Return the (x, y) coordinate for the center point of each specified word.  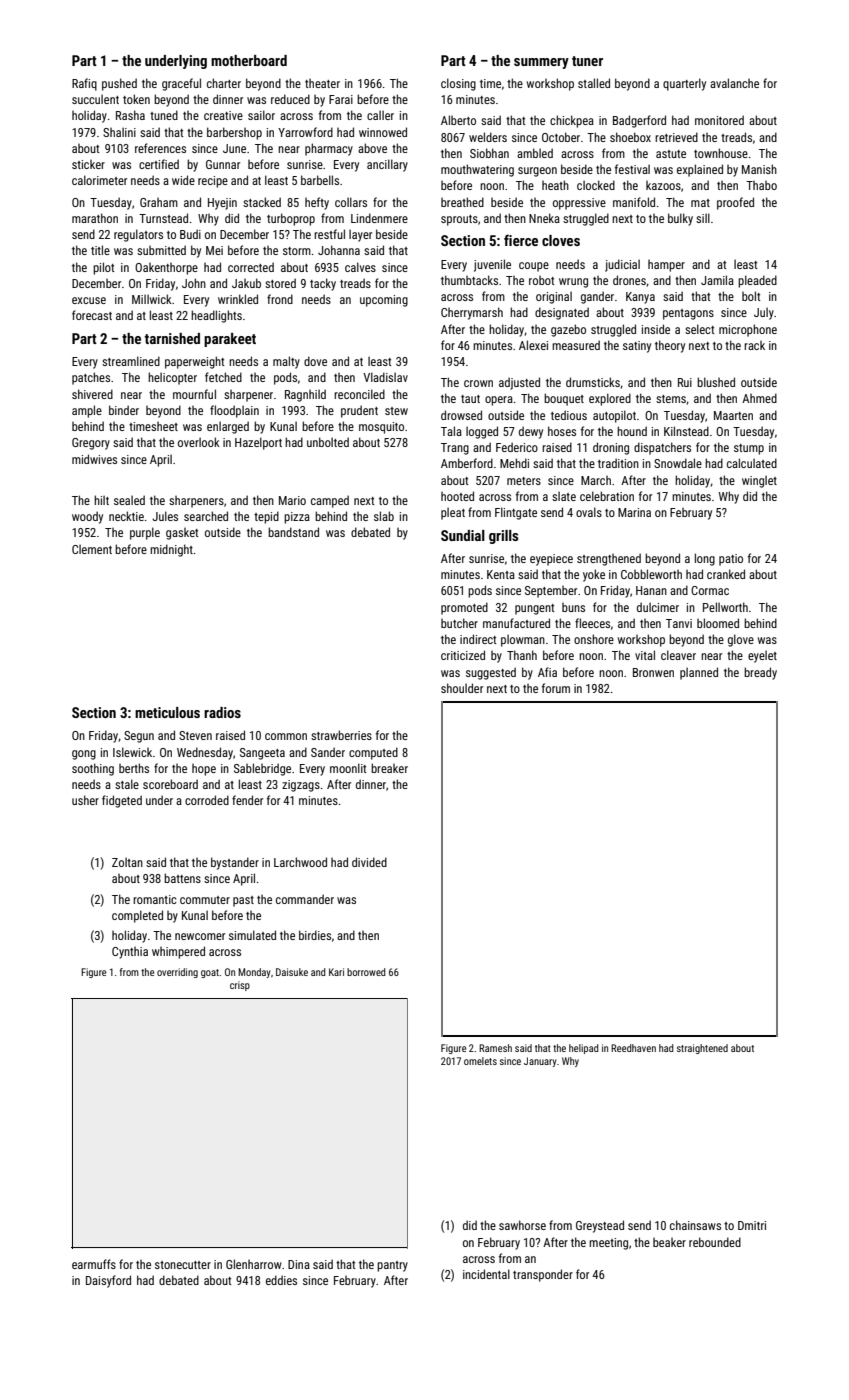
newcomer (200, 936)
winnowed (383, 132)
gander (597, 297)
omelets (480, 1061)
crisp (240, 986)
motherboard (249, 60)
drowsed (461, 415)
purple (145, 533)
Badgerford (639, 121)
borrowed (366, 972)
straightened (702, 1049)
